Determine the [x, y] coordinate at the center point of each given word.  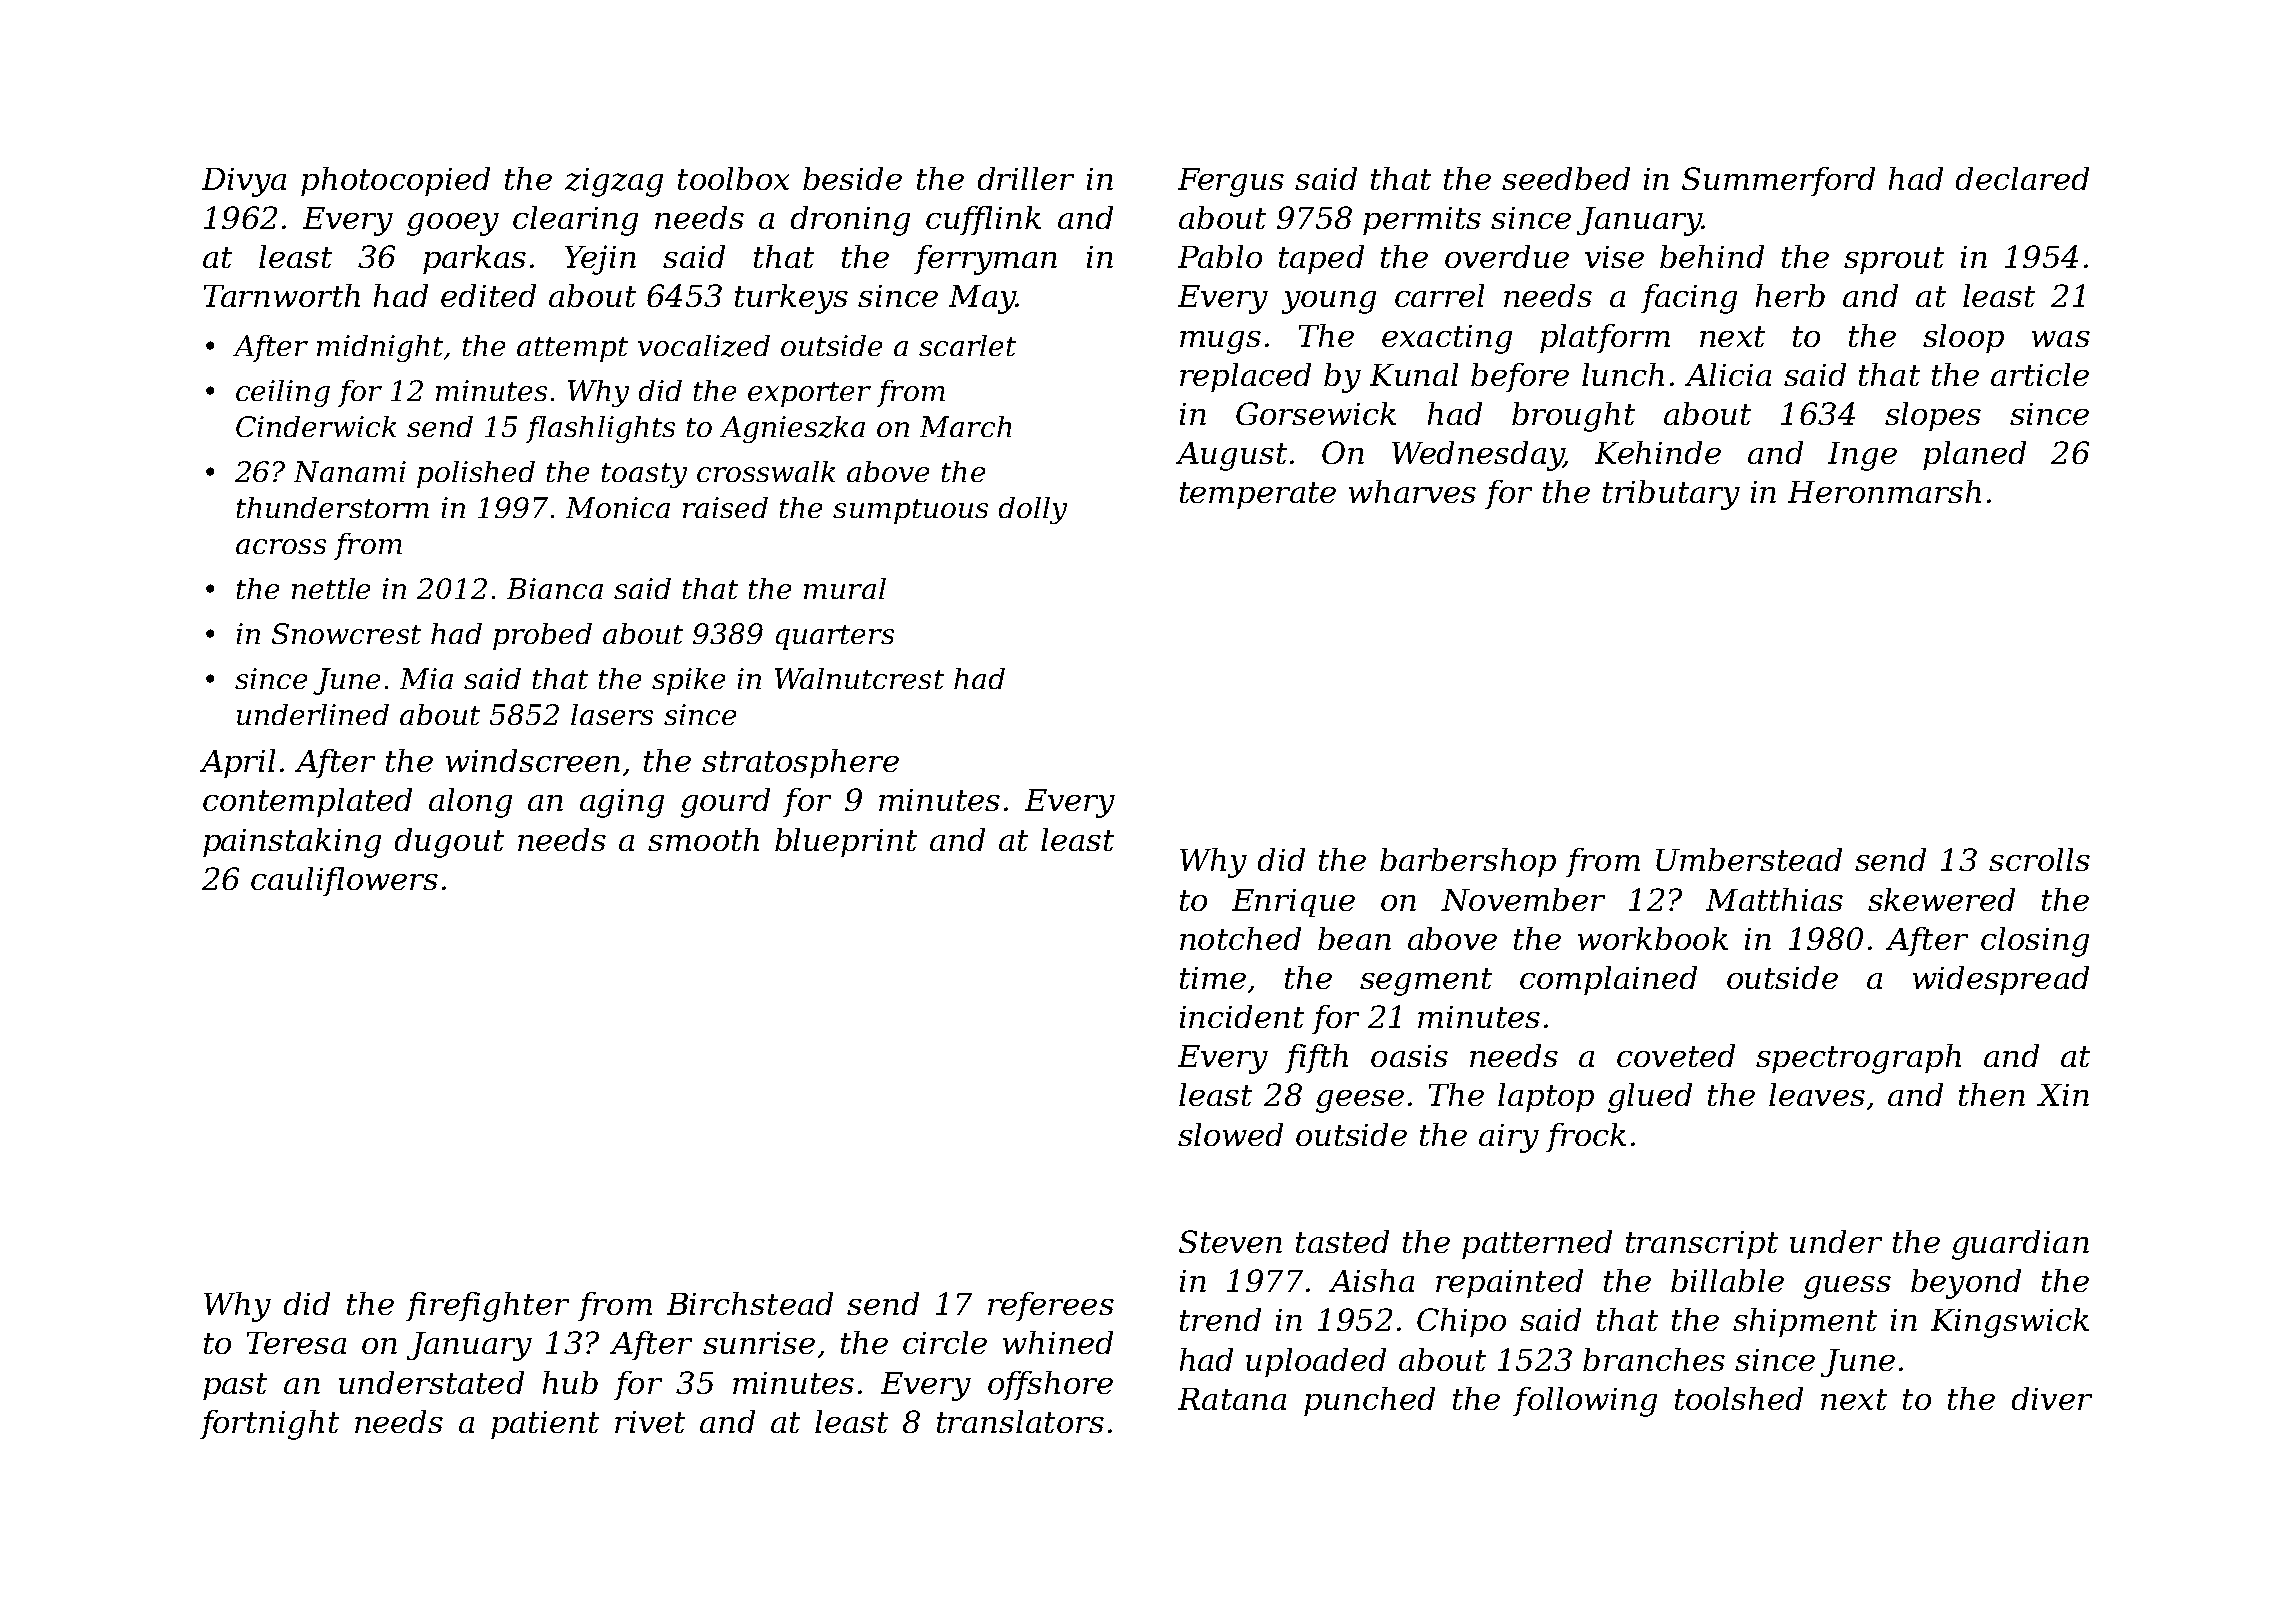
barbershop [1468, 862]
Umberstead [1749, 859]
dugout [449, 843]
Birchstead [750, 1303]
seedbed [1566, 178]
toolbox [733, 178]
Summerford [1778, 181]
